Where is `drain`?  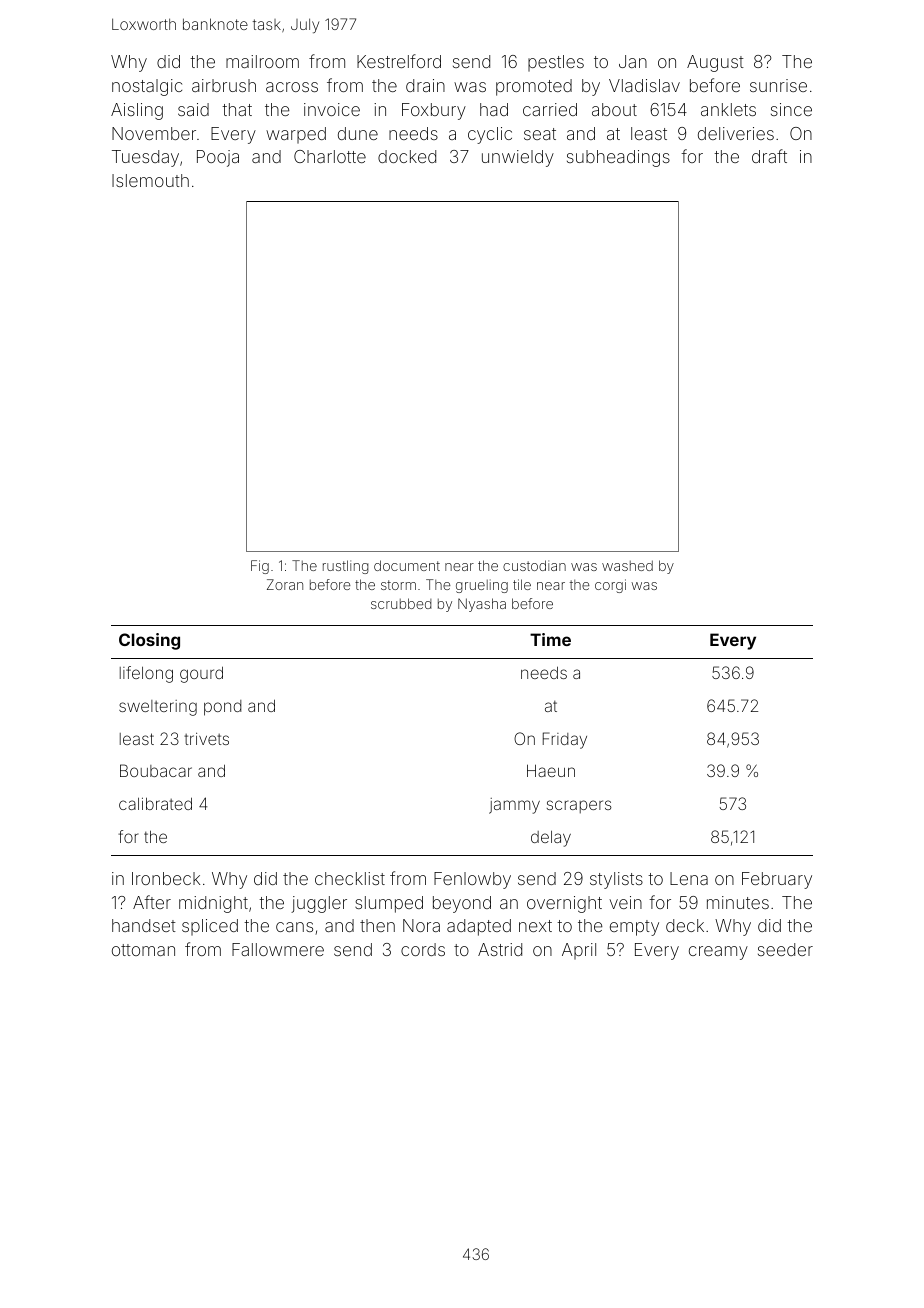 drain is located at coordinates (425, 85).
